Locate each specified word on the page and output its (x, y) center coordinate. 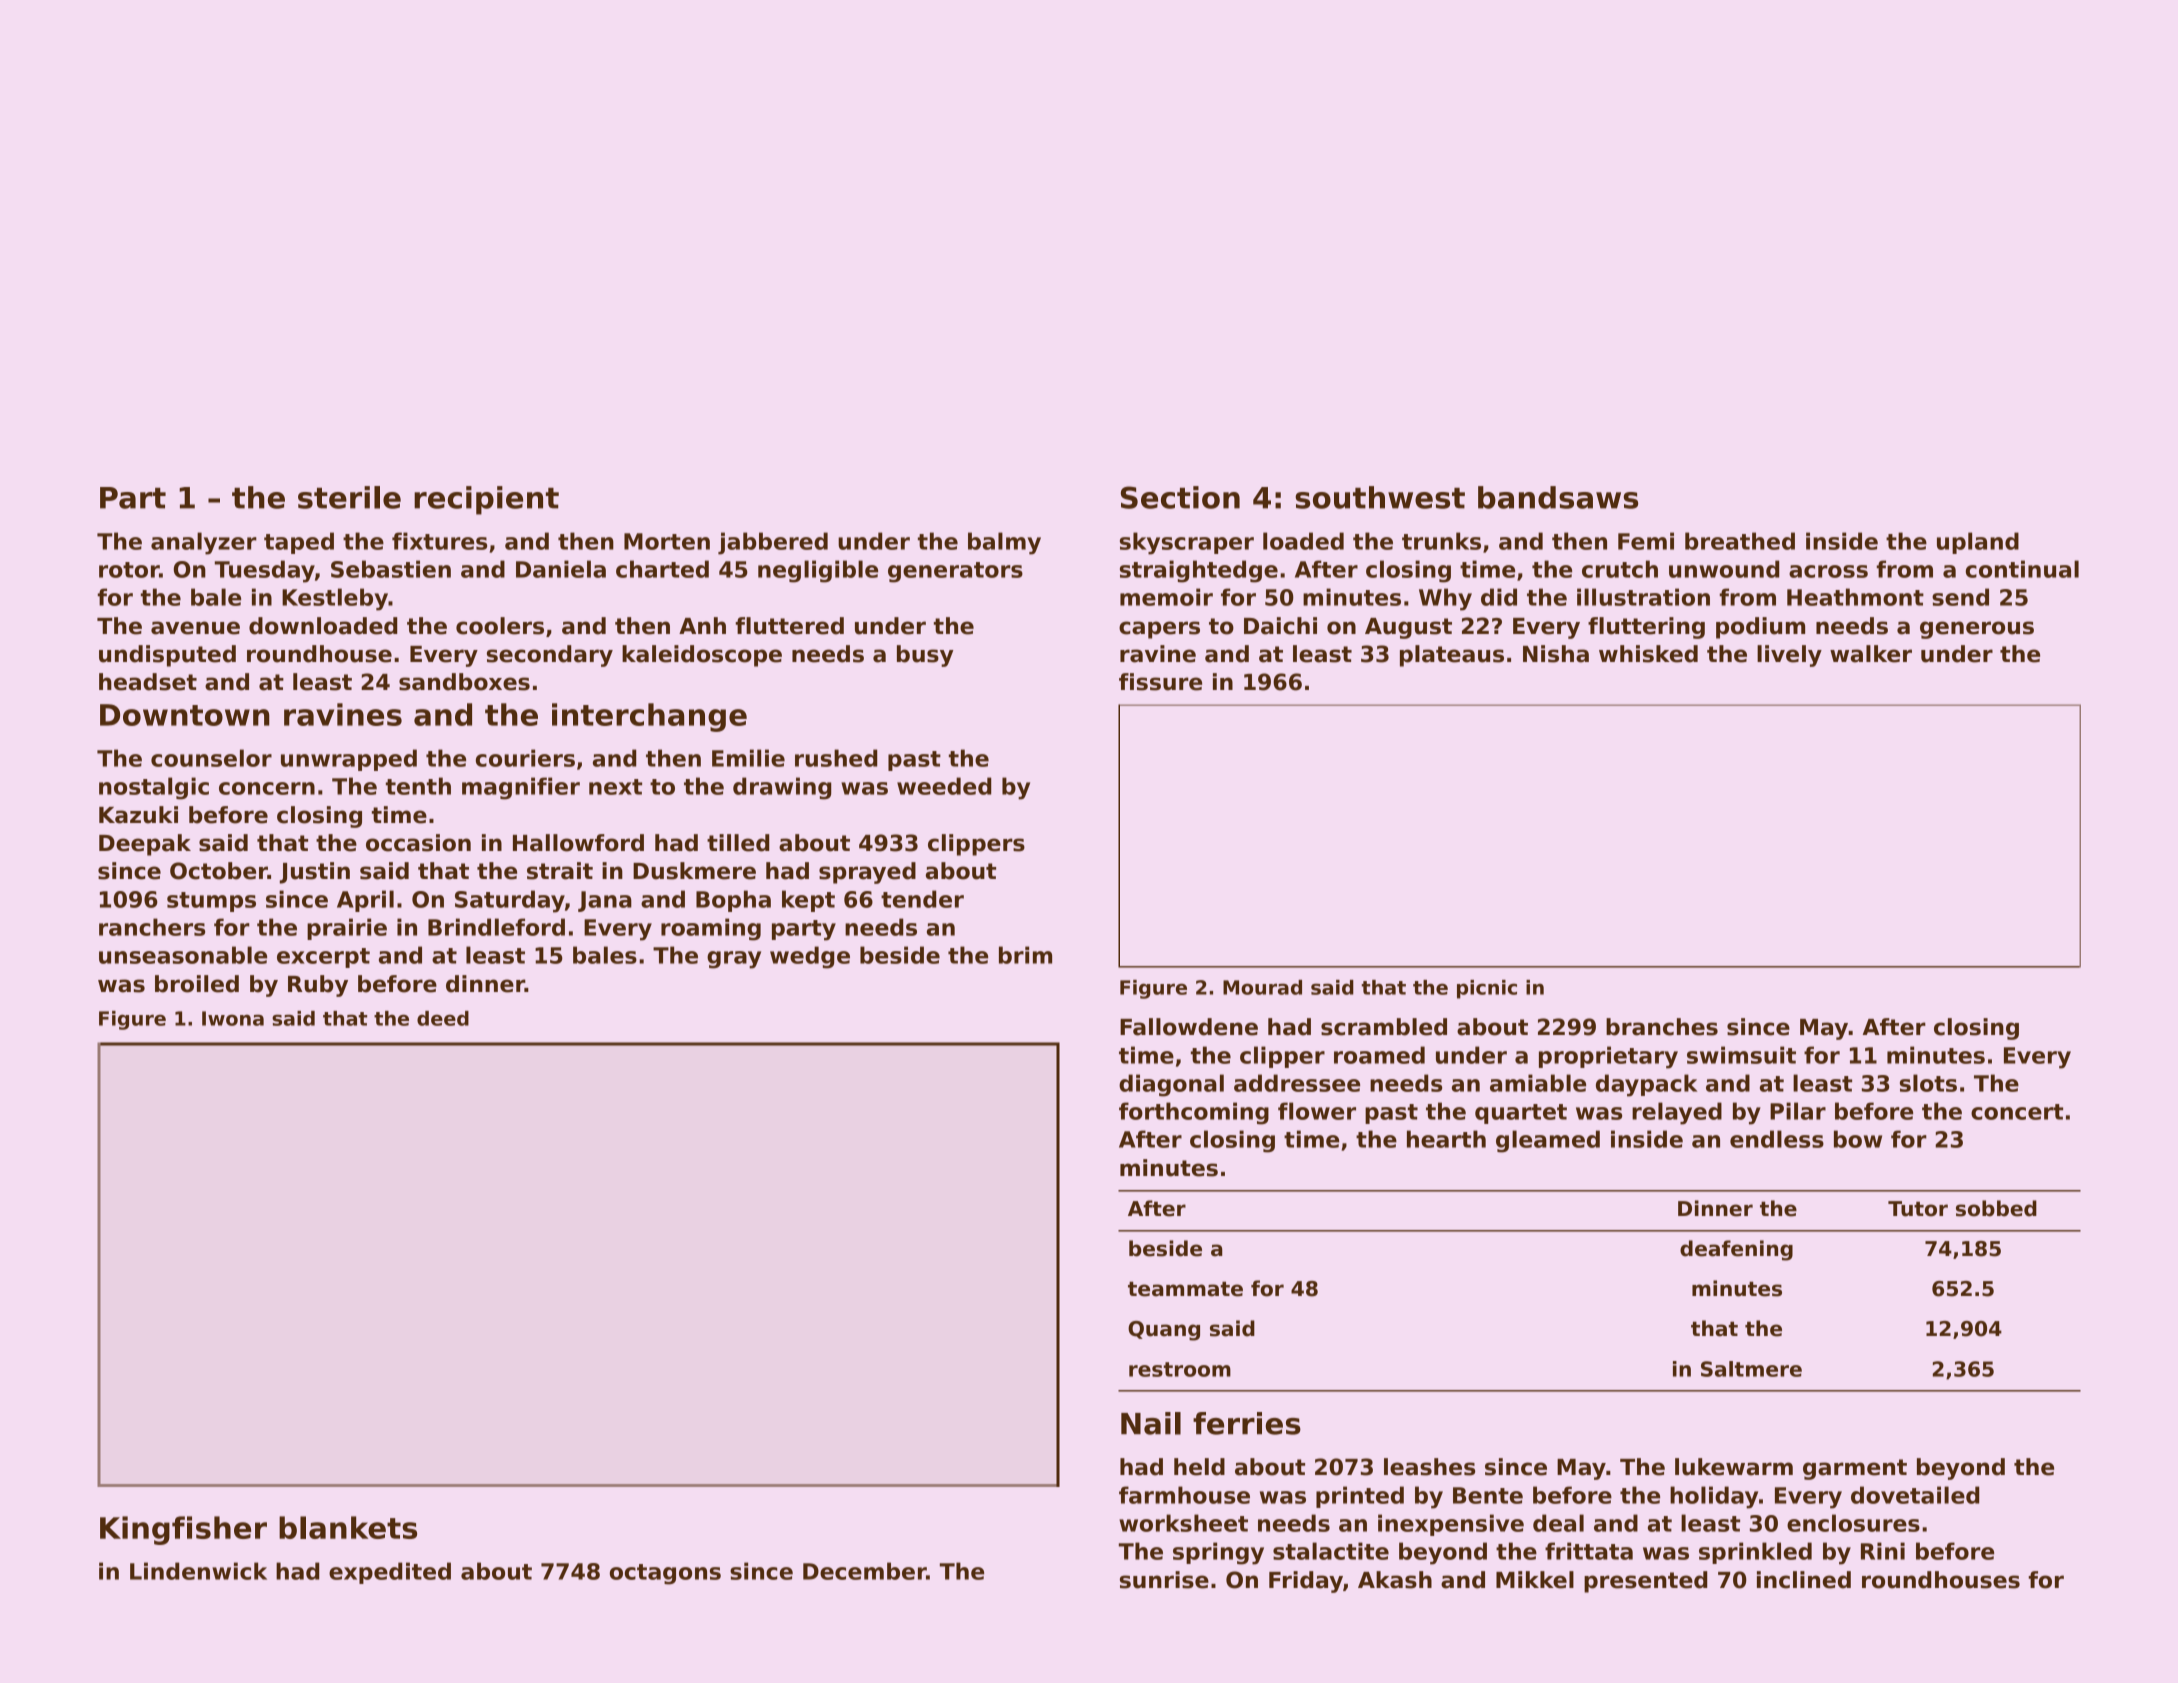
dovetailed (1915, 1495)
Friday (1306, 1582)
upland (1978, 543)
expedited (390, 1573)
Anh (702, 625)
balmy (1004, 543)
